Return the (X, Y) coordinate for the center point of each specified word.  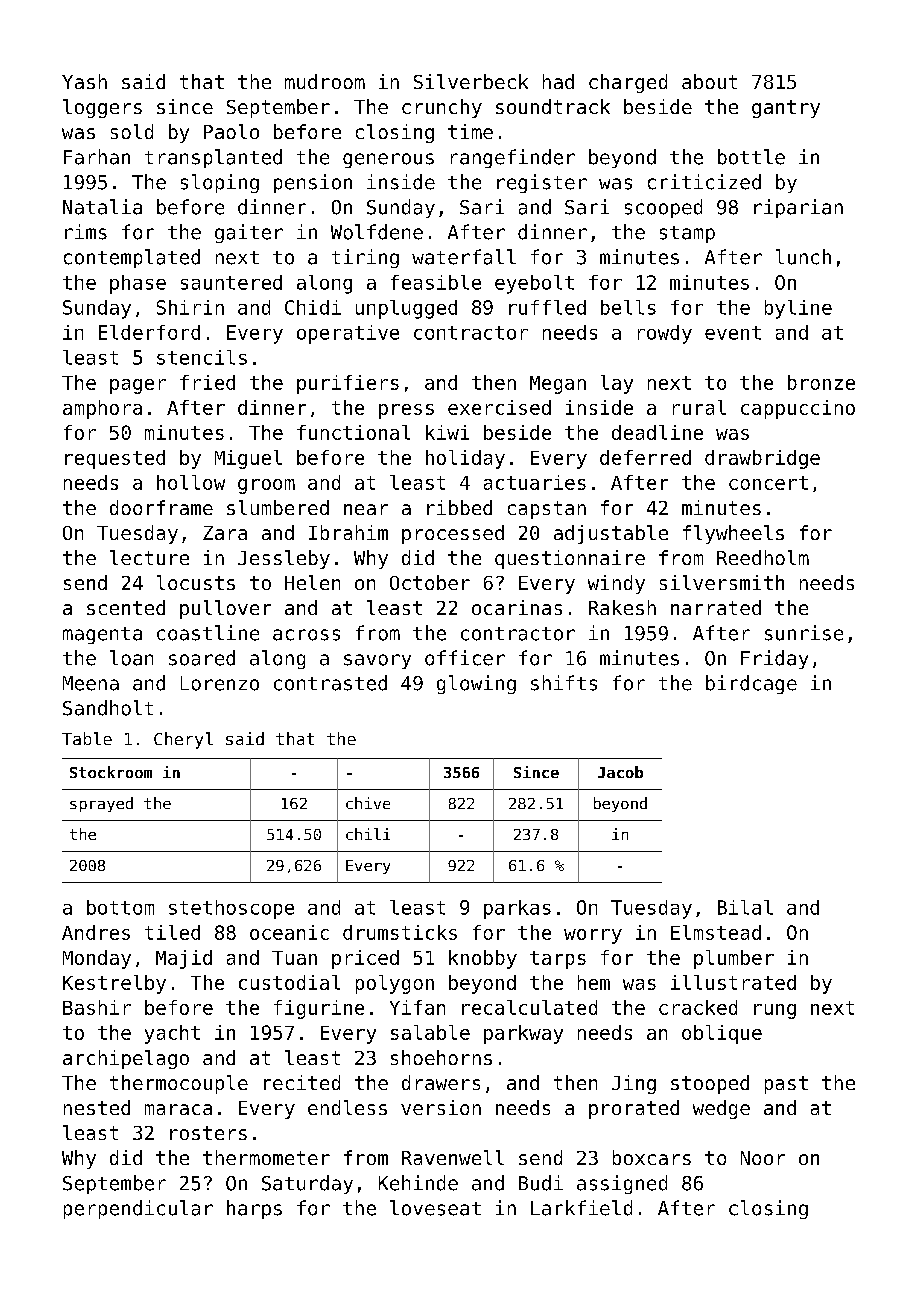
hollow (191, 482)
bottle (751, 157)
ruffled (547, 307)
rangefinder (513, 158)
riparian (798, 208)
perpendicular (138, 1209)
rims (86, 232)
